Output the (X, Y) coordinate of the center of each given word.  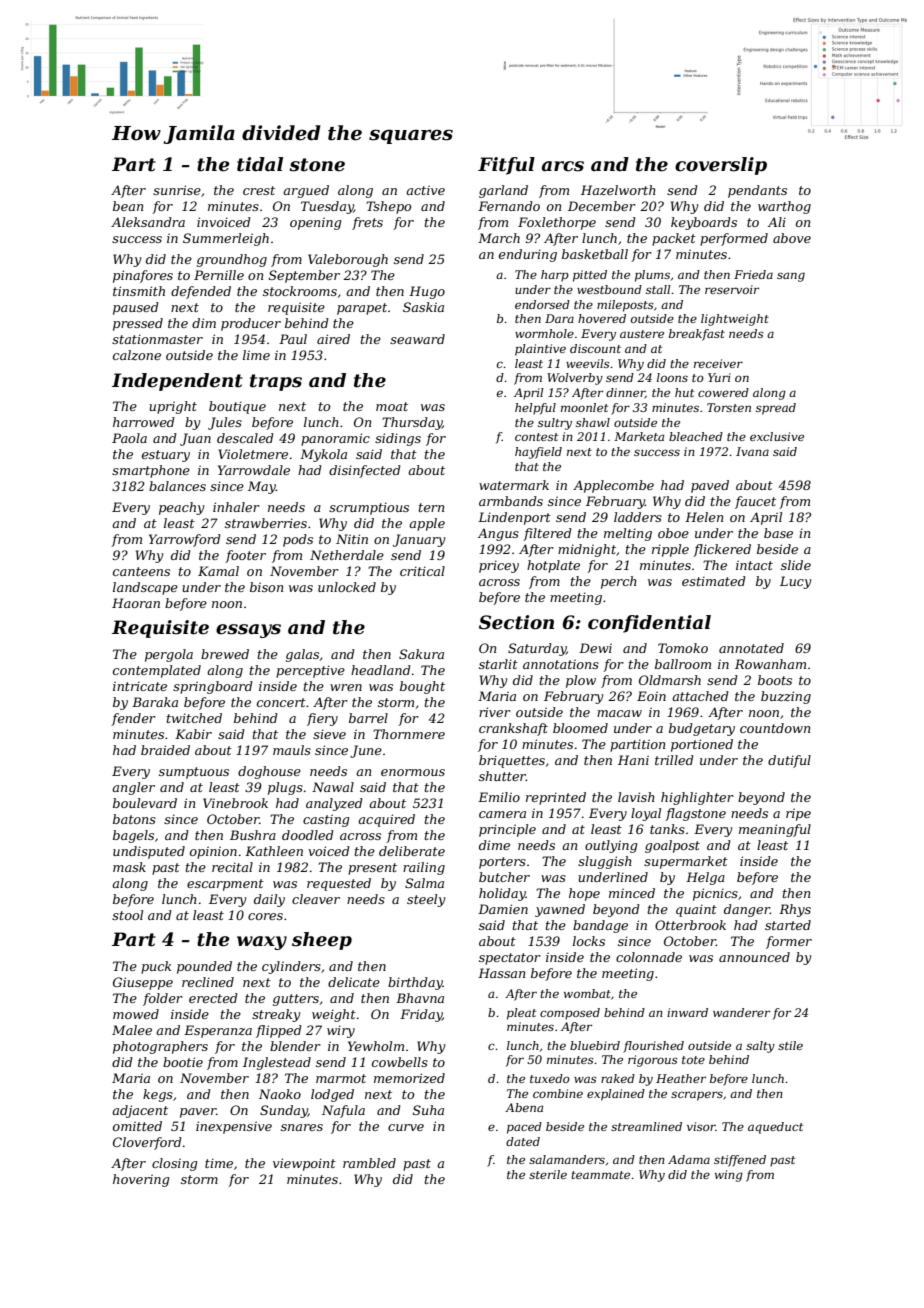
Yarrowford (185, 540)
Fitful (506, 166)
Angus (498, 534)
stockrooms (300, 291)
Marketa (639, 436)
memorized (409, 1078)
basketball (595, 254)
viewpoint (304, 1164)
